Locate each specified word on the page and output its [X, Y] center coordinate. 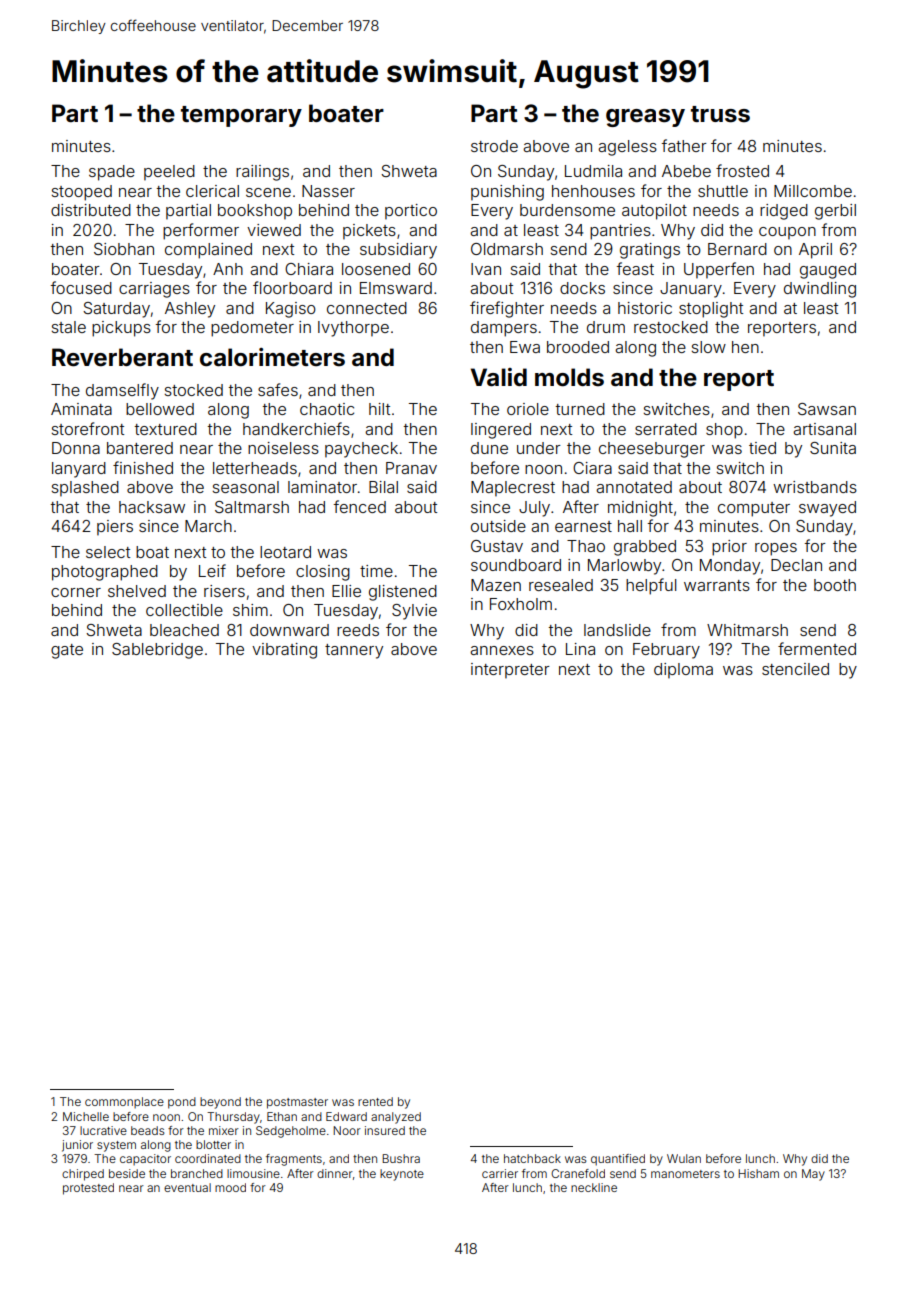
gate [67, 651]
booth [835, 585]
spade [112, 173]
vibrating [284, 651]
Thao [586, 546]
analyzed [396, 1118]
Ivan [486, 269]
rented [375, 1101]
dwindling [820, 290]
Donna [76, 448]
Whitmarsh [747, 630]
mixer [224, 1130]
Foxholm [521, 604]
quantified [618, 1160]
